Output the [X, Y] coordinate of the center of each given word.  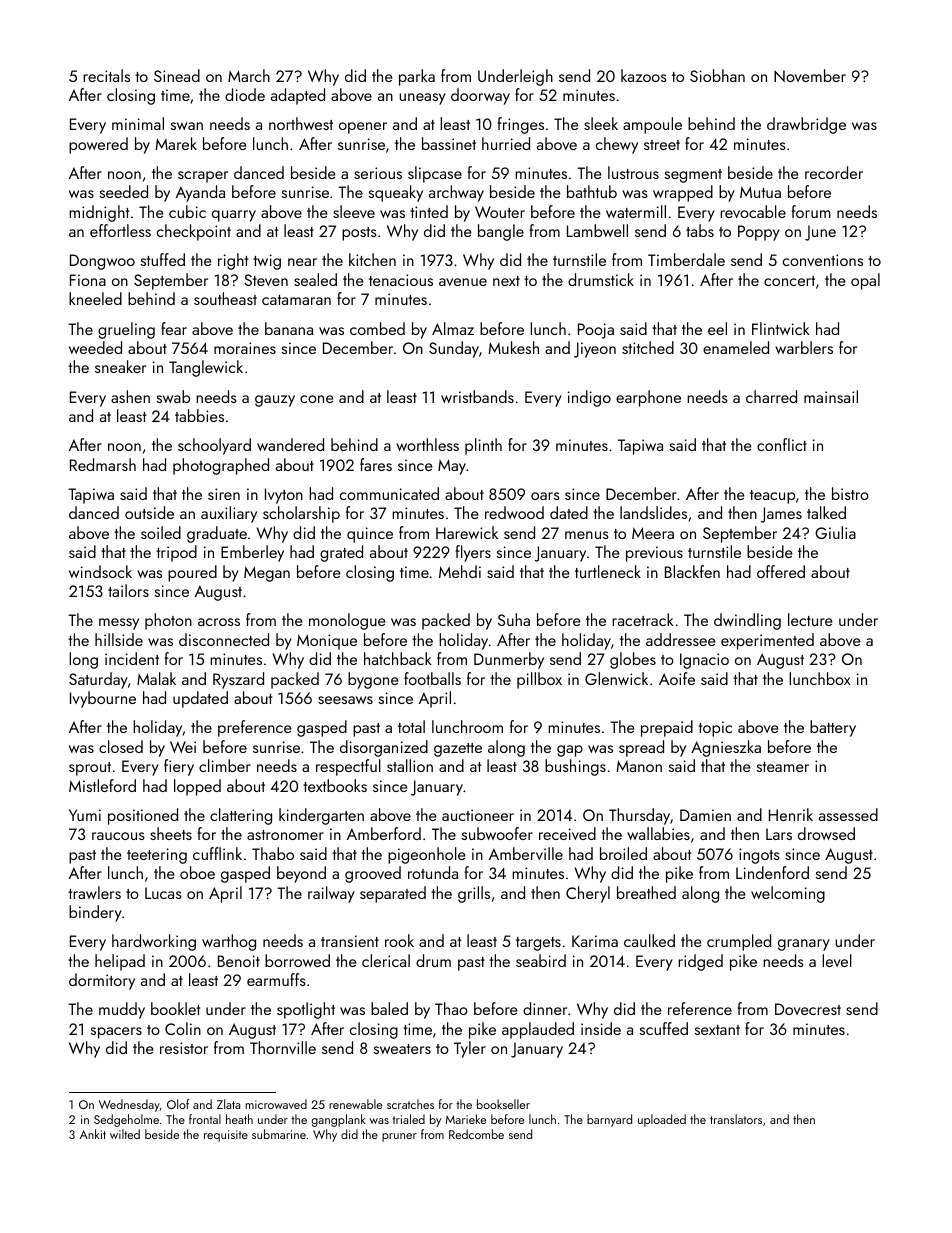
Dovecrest [808, 1009]
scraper [203, 177]
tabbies [199, 415]
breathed [646, 892]
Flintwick [781, 328]
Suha [514, 619]
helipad [120, 962]
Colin [183, 1028]
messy [119, 624]
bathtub [592, 191]
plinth [483, 446]
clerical [386, 960]
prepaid [667, 728]
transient [350, 941]
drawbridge [806, 125]
